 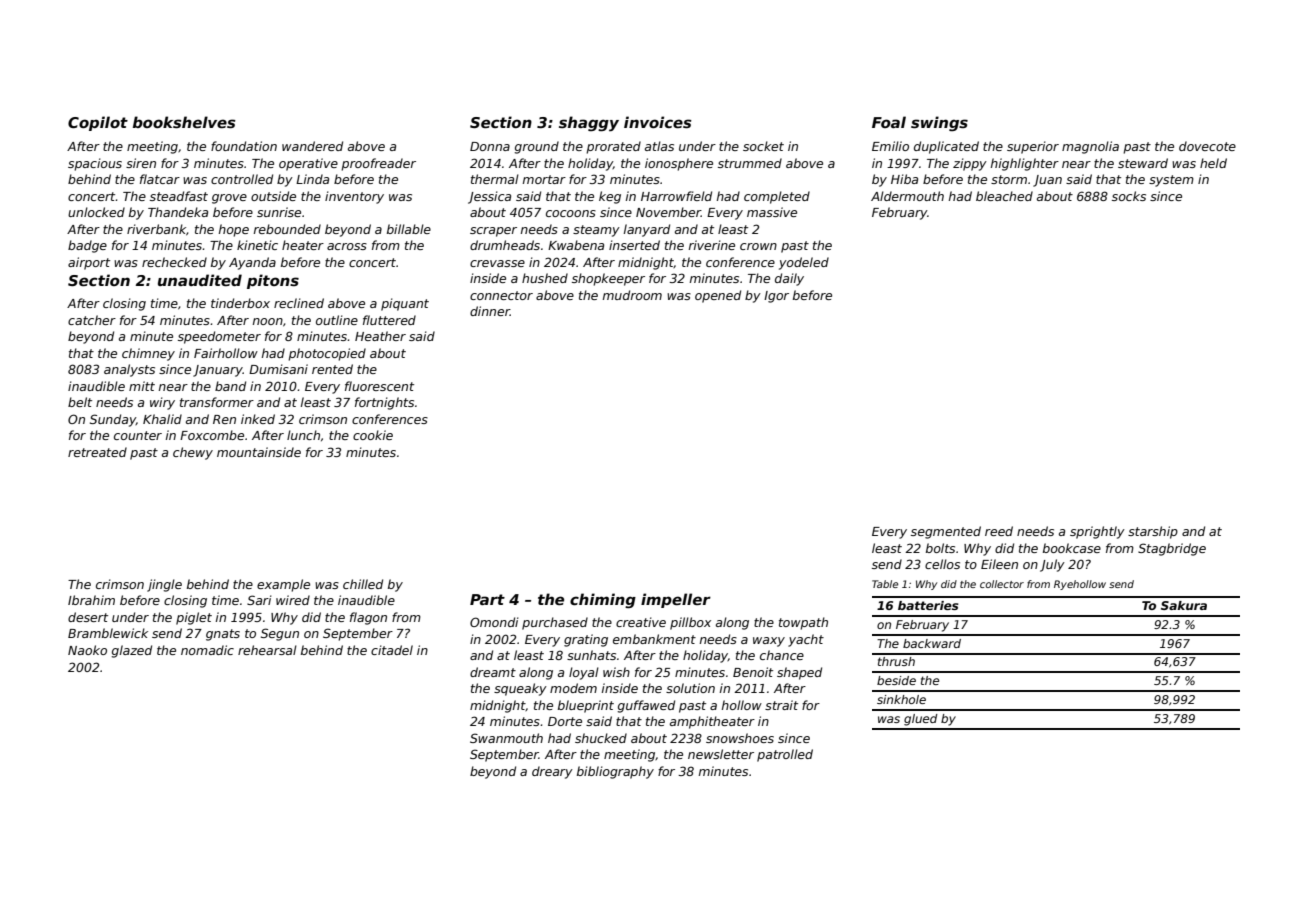 What do you see at coordinates (368, 618) in the screenshot?
I see `flagon` at bounding box center [368, 618].
